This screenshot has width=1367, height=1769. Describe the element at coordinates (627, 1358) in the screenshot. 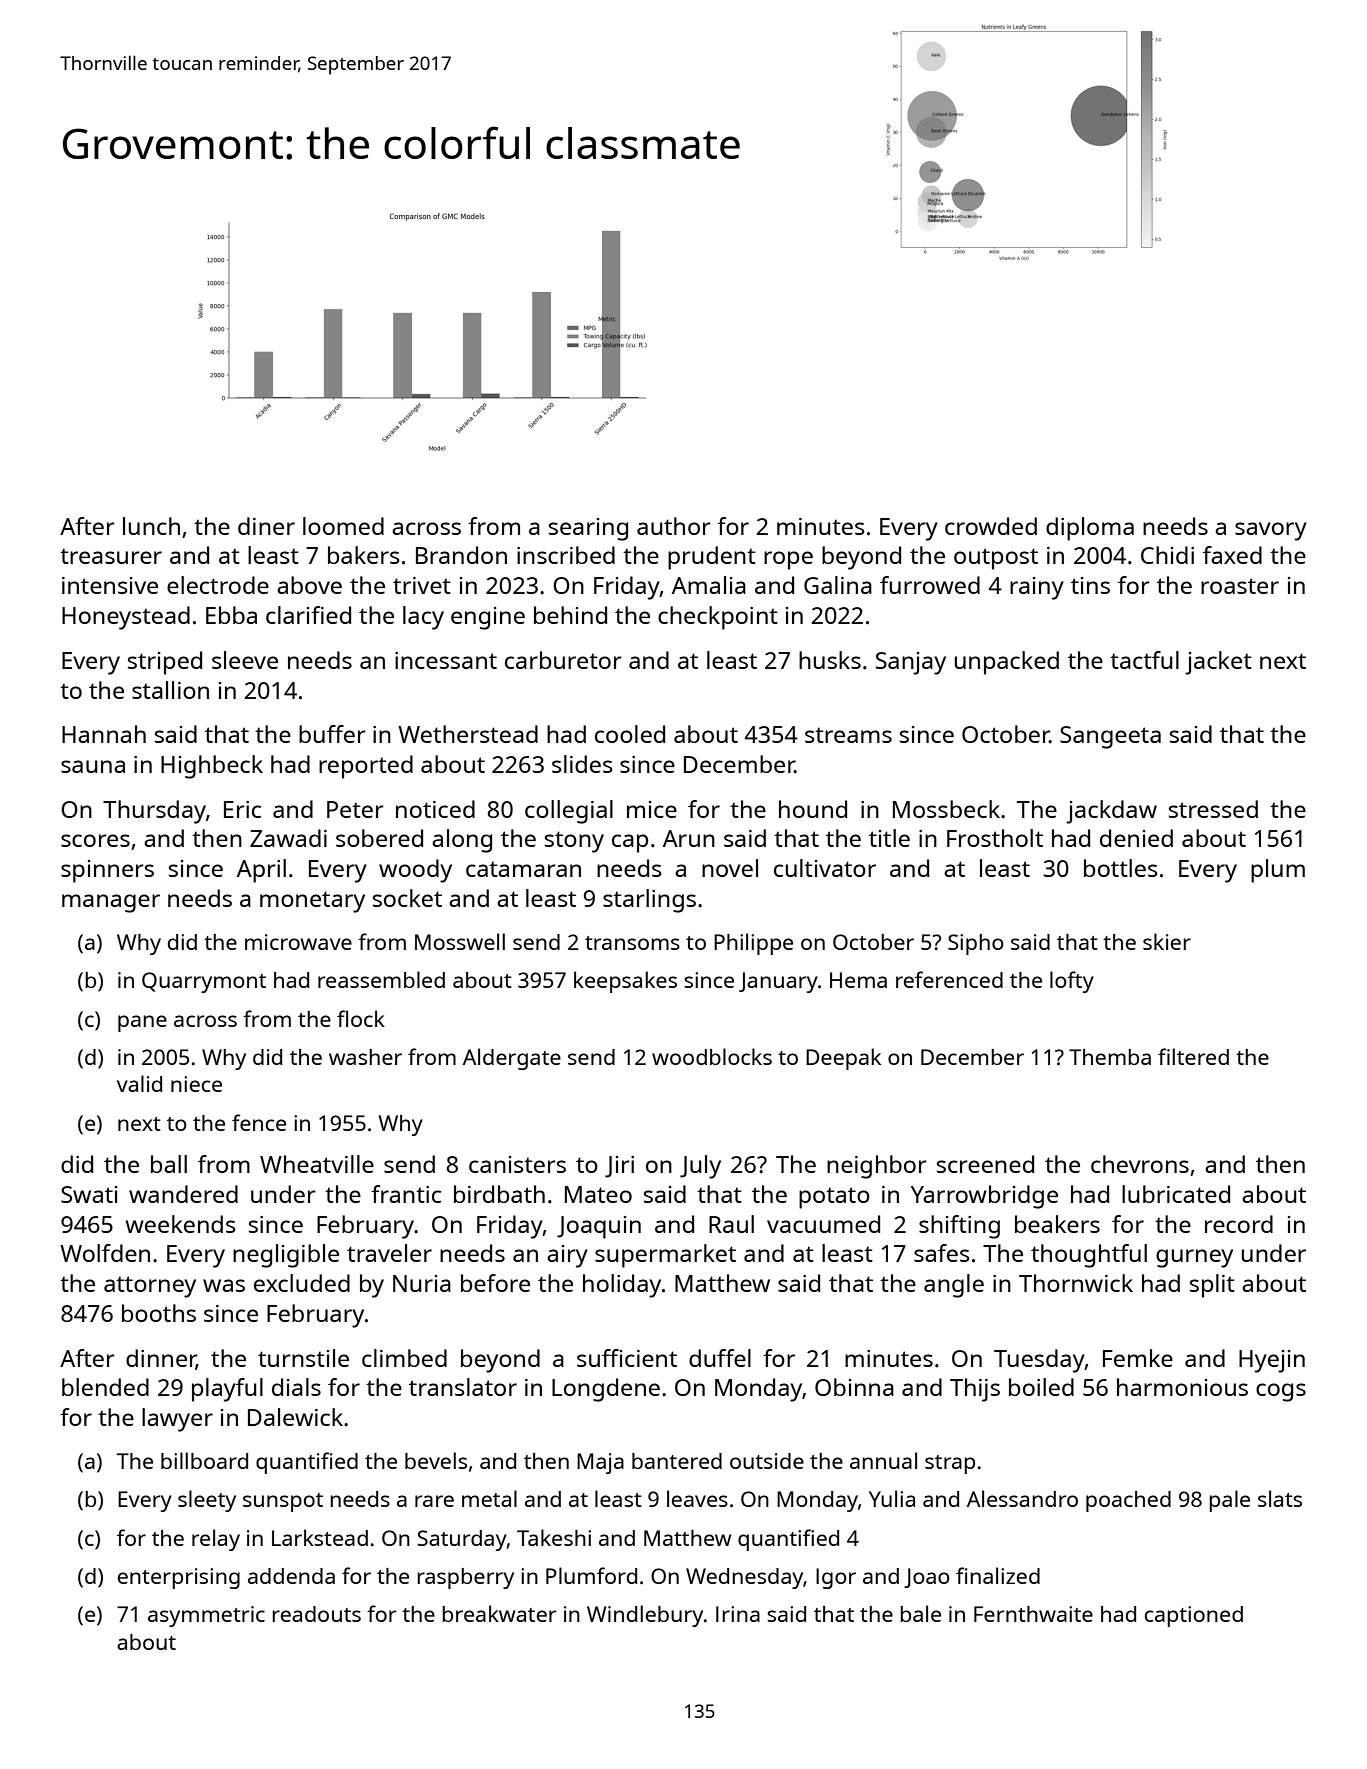

I see `sufficient` at that location.
